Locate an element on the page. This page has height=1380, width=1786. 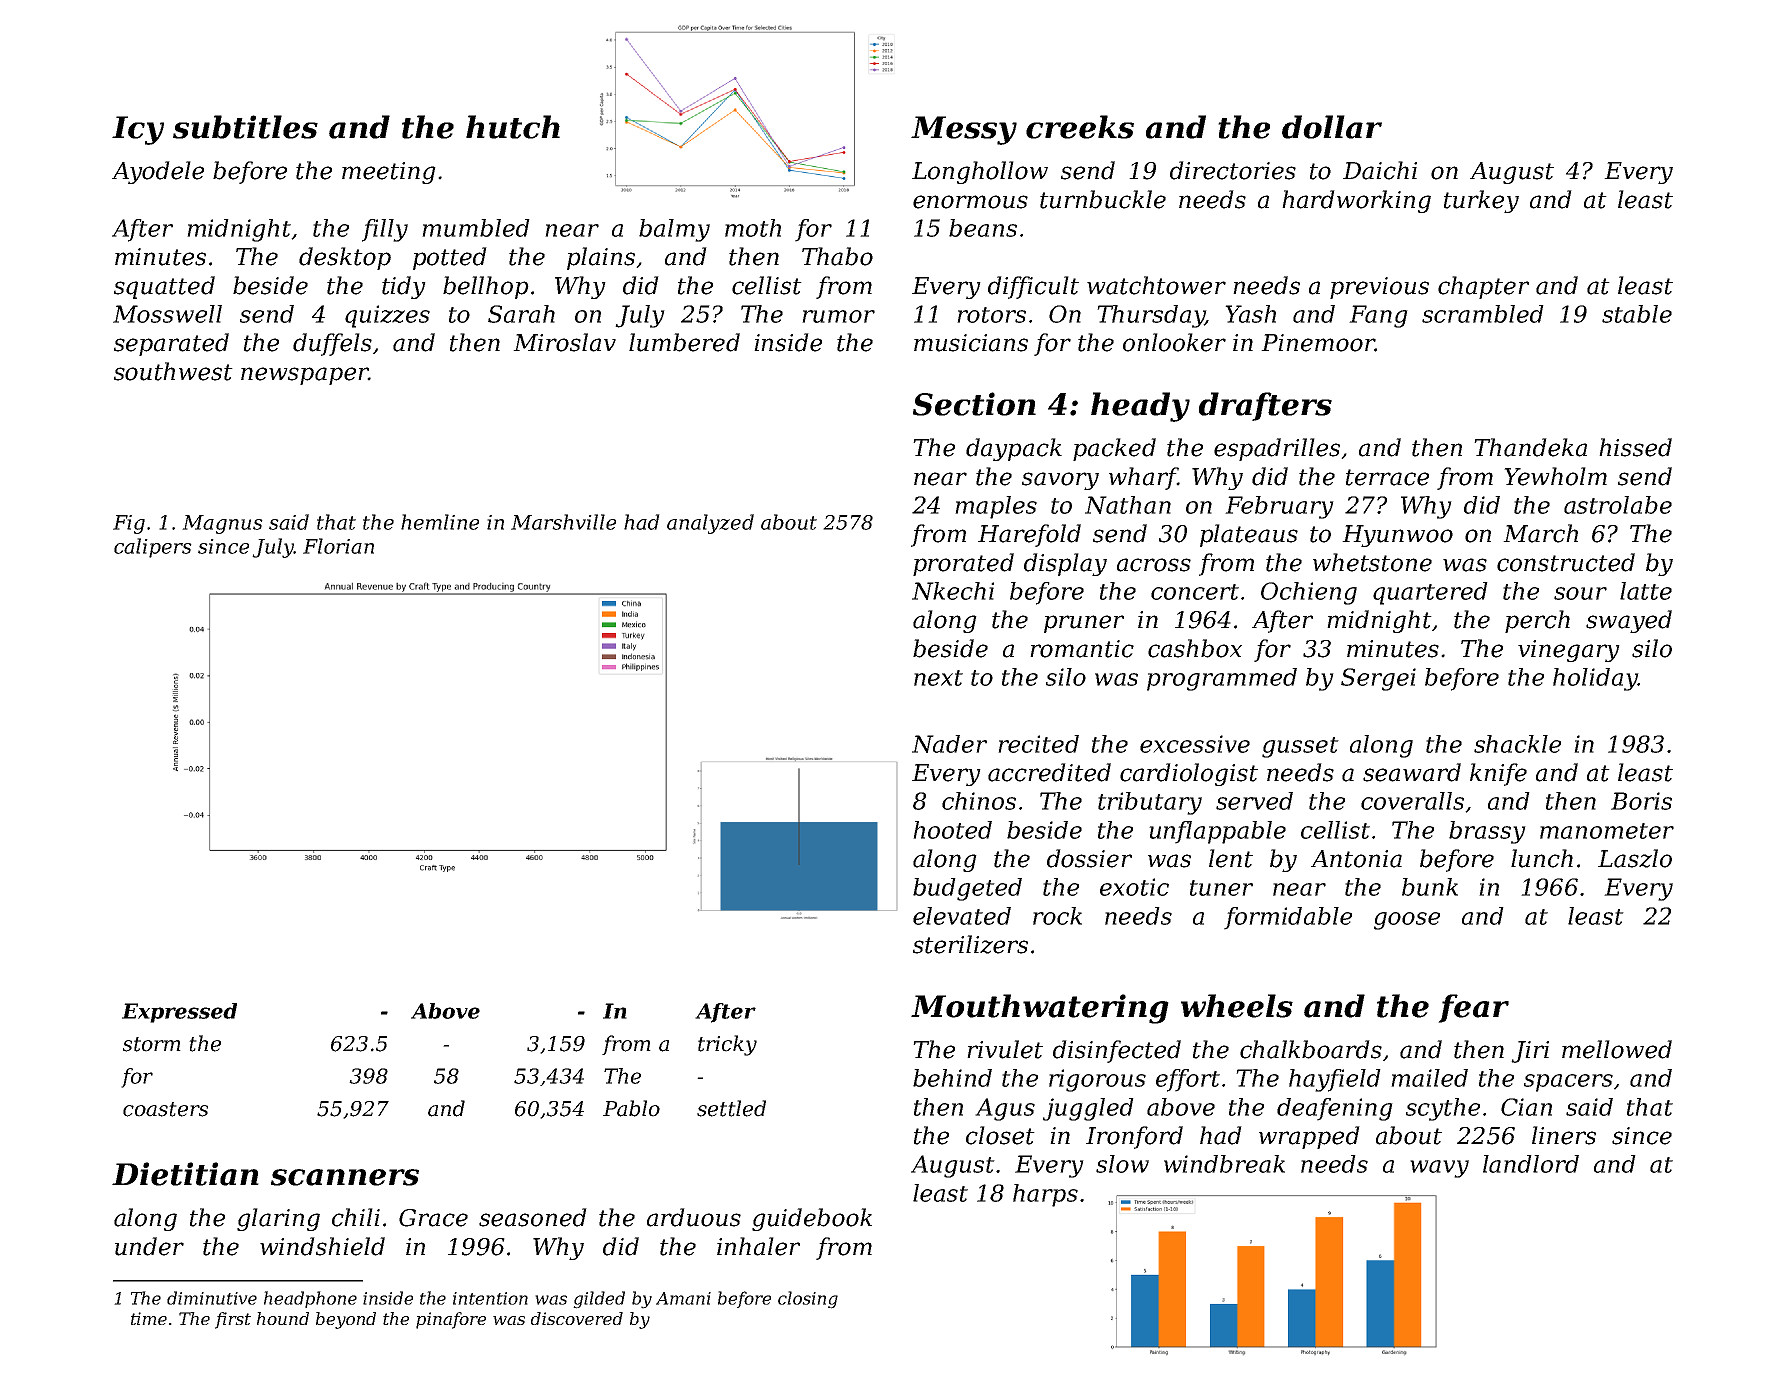
concert is located at coordinates (1195, 592).
